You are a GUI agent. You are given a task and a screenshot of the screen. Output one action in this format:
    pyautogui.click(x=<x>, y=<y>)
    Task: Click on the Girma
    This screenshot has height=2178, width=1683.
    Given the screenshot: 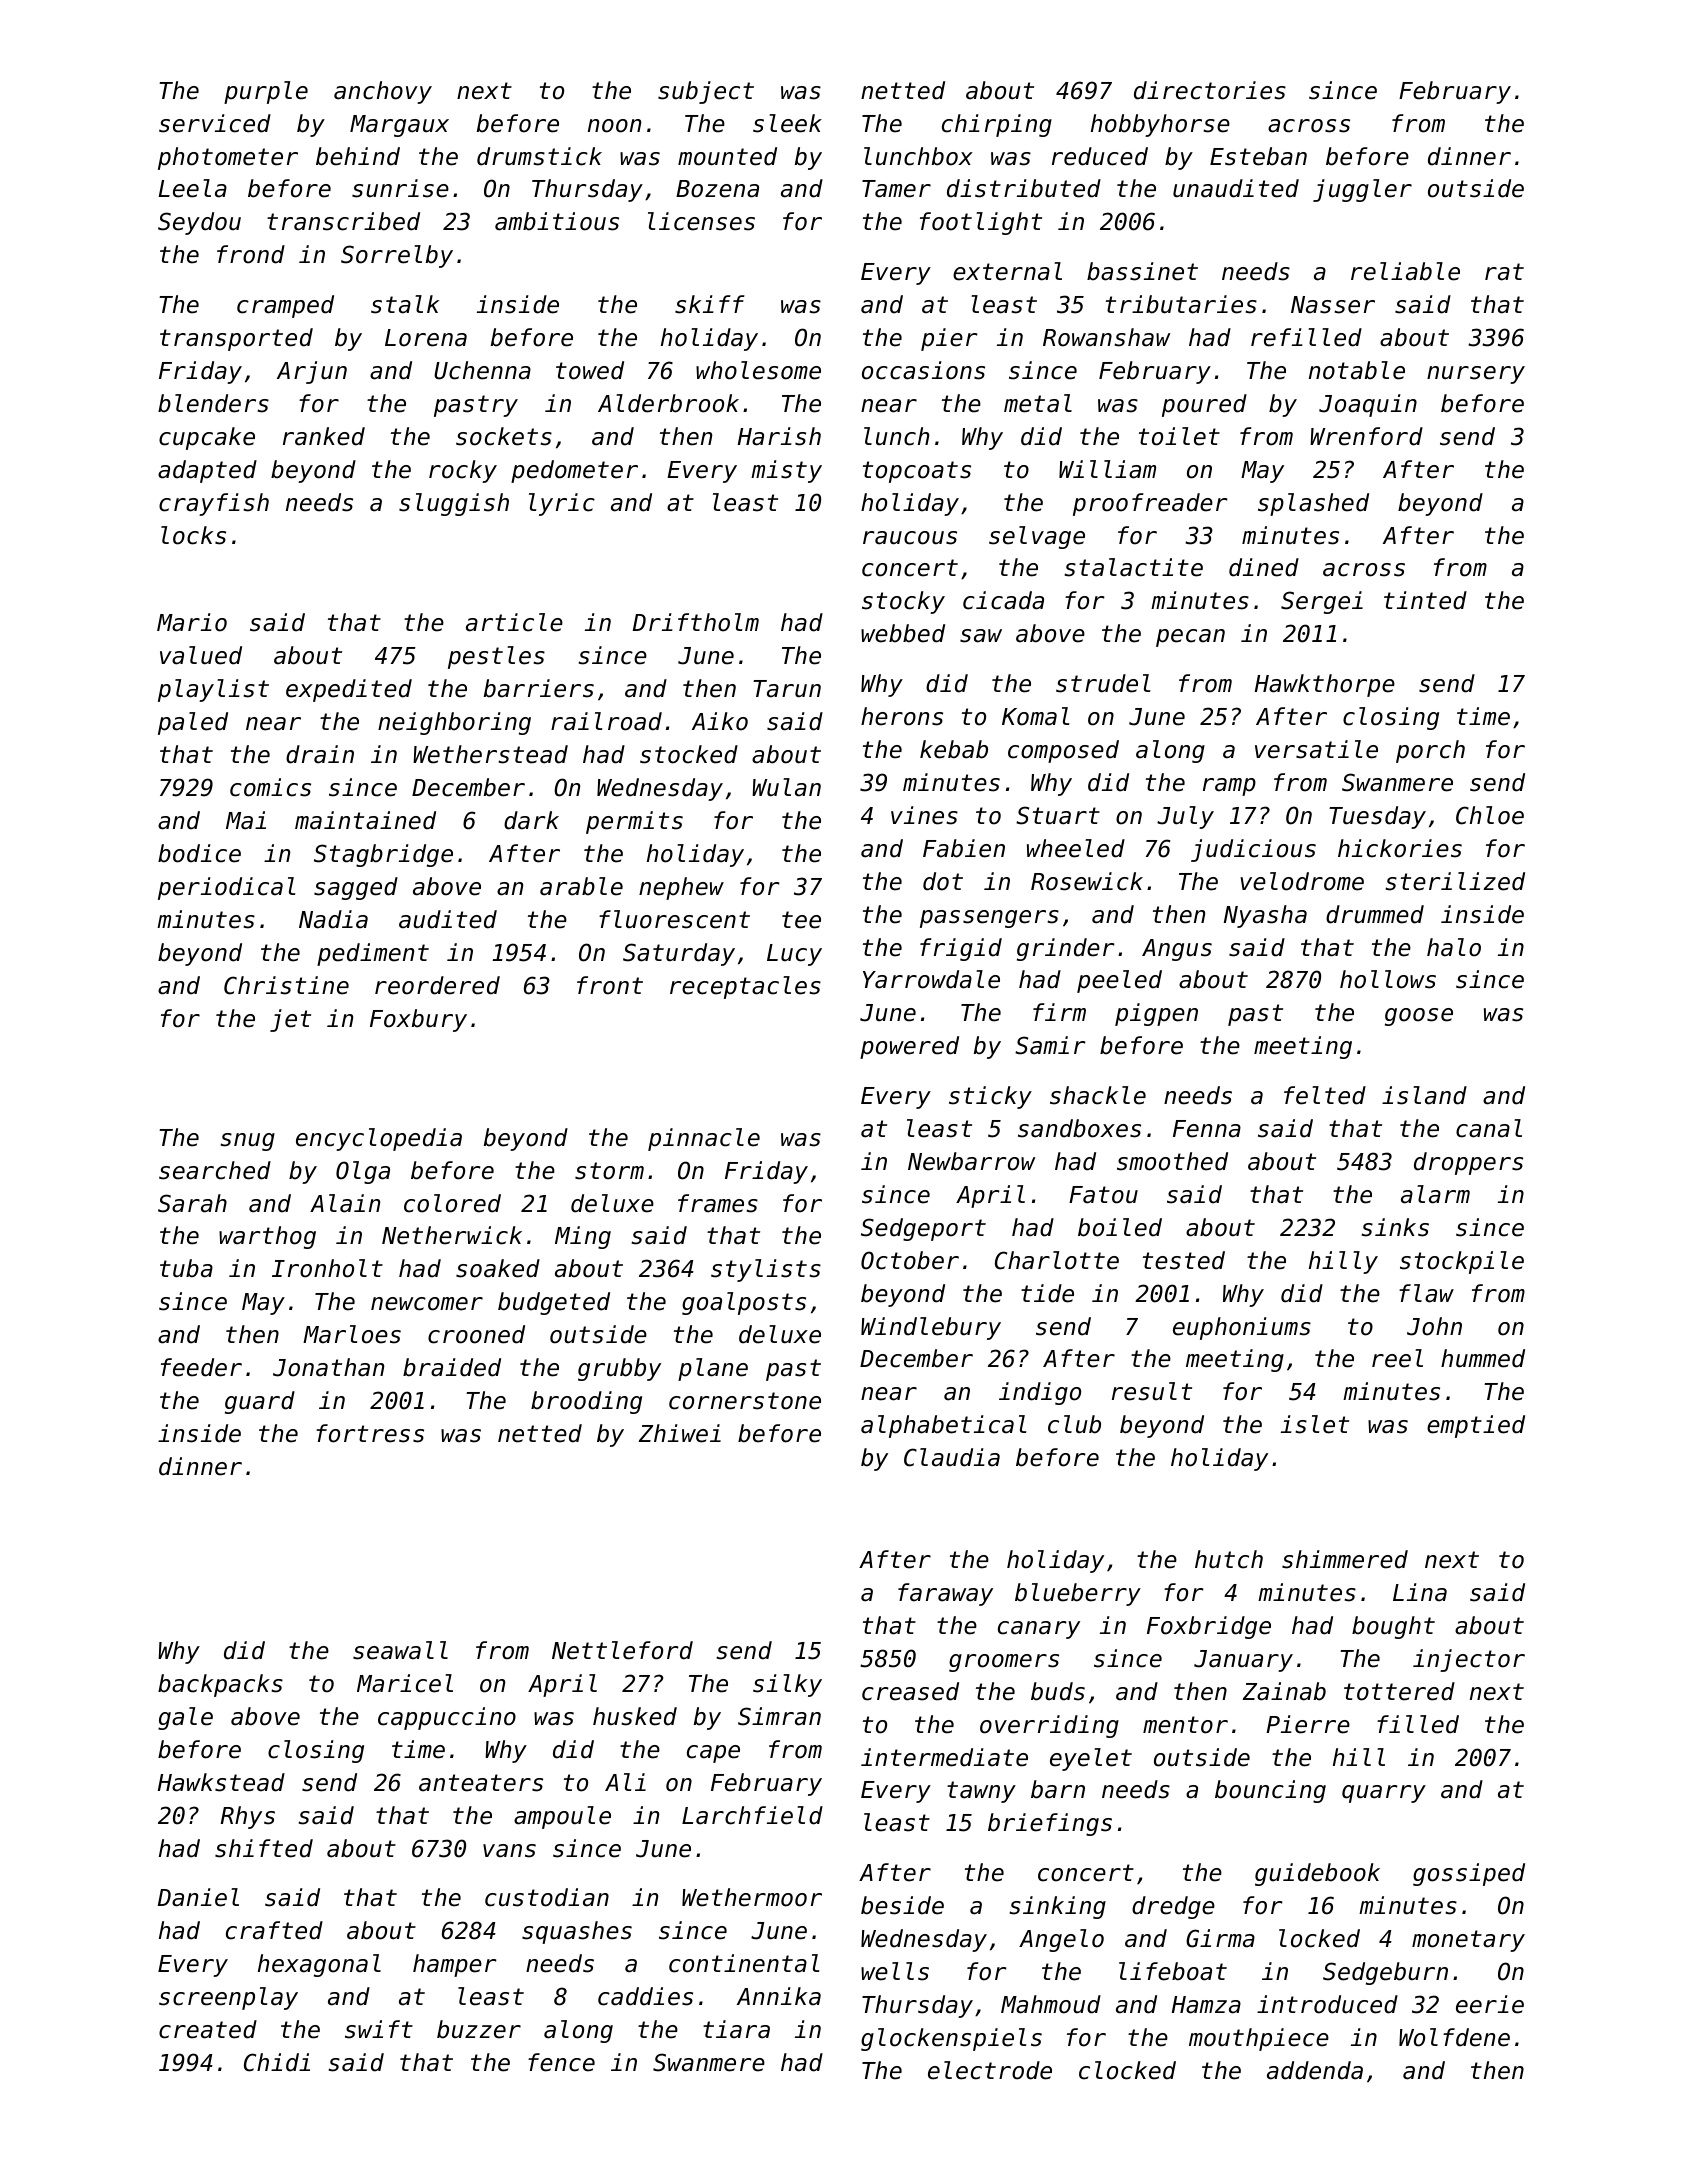 What is the action you would take?
    pyautogui.click(x=1220, y=1938)
